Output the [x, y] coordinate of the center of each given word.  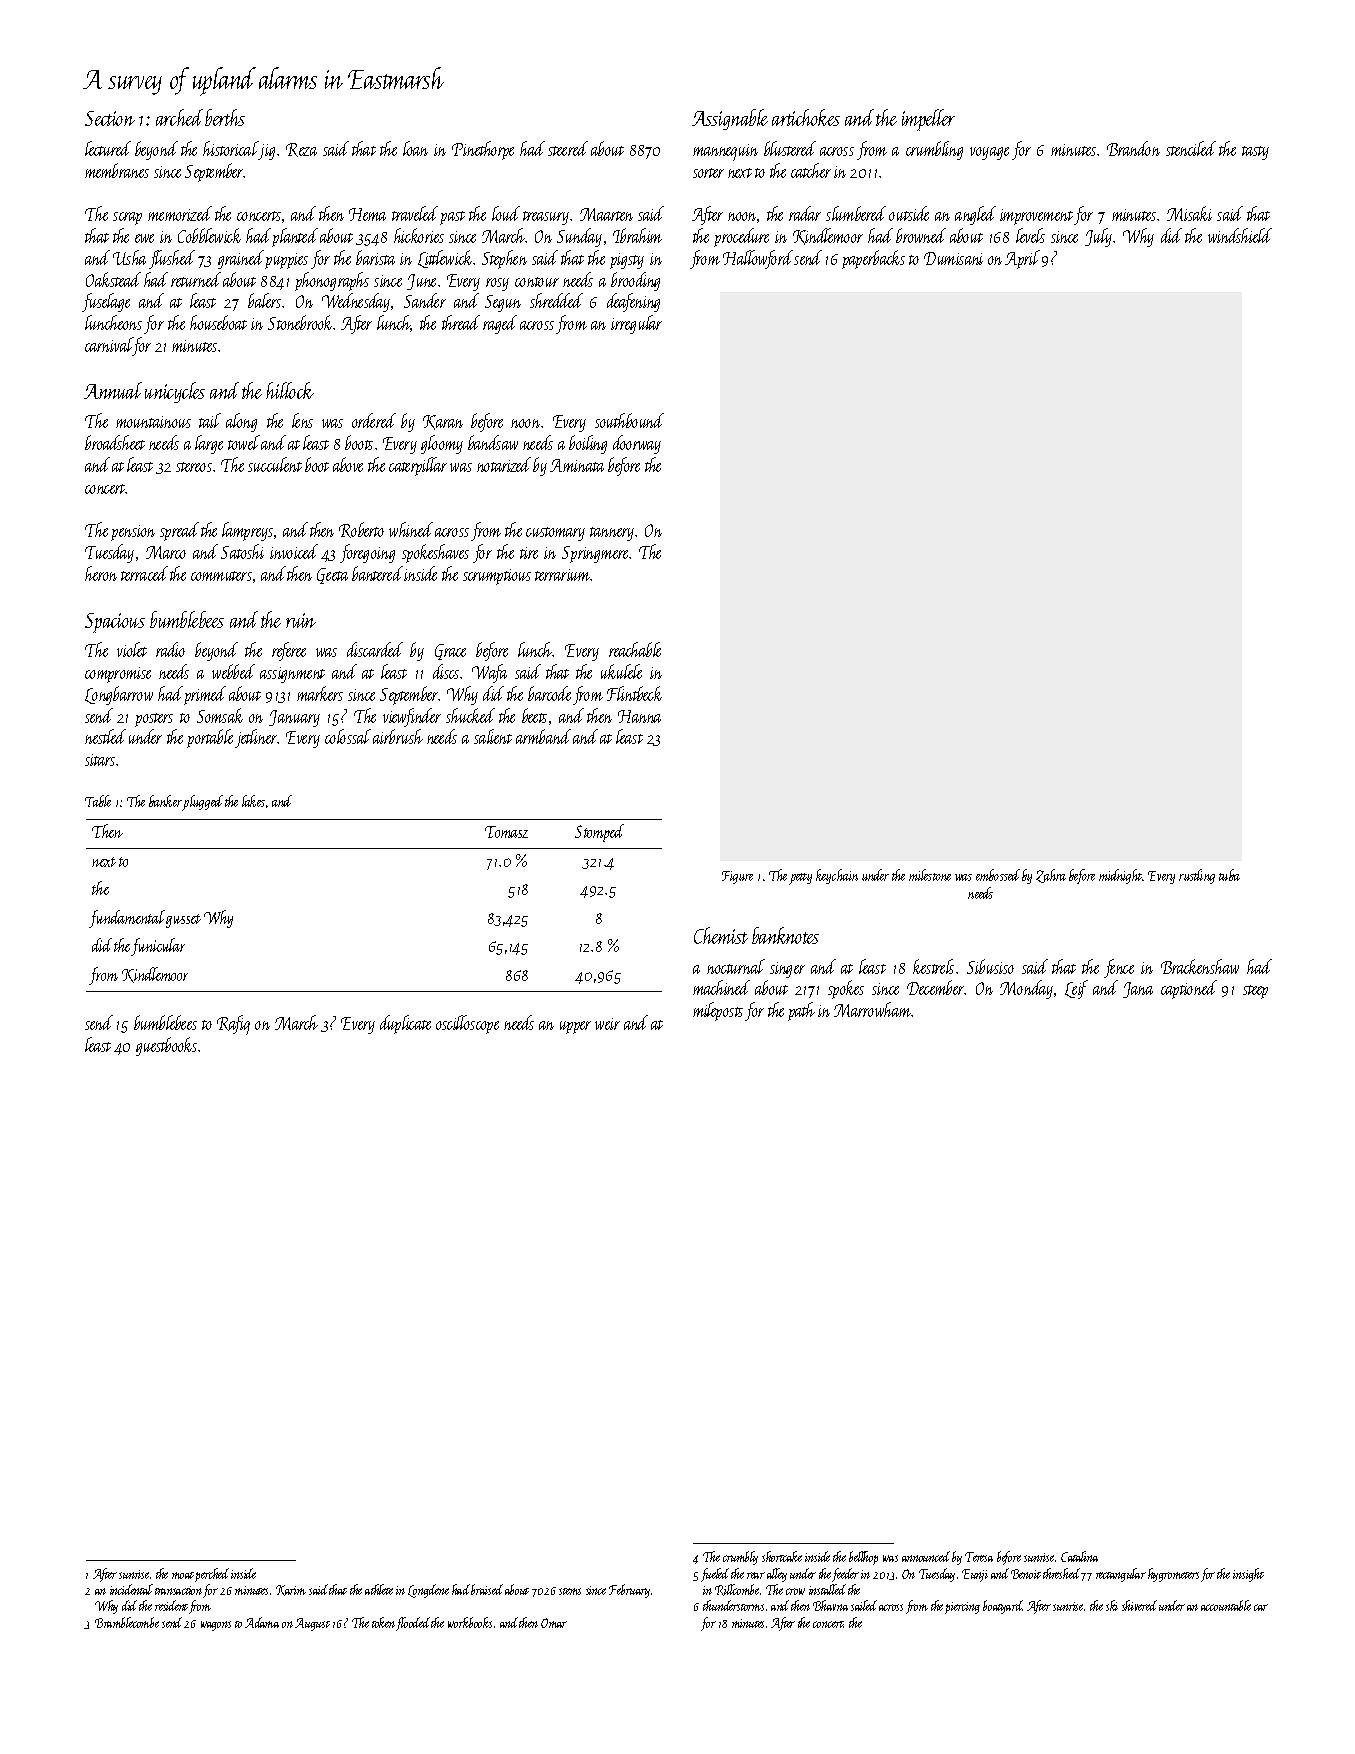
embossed [998, 875]
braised [487, 1589]
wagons [216, 1626]
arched [179, 117]
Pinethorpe [483, 150]
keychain [837, 876]
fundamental [127, 919]
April [1022, 259]
